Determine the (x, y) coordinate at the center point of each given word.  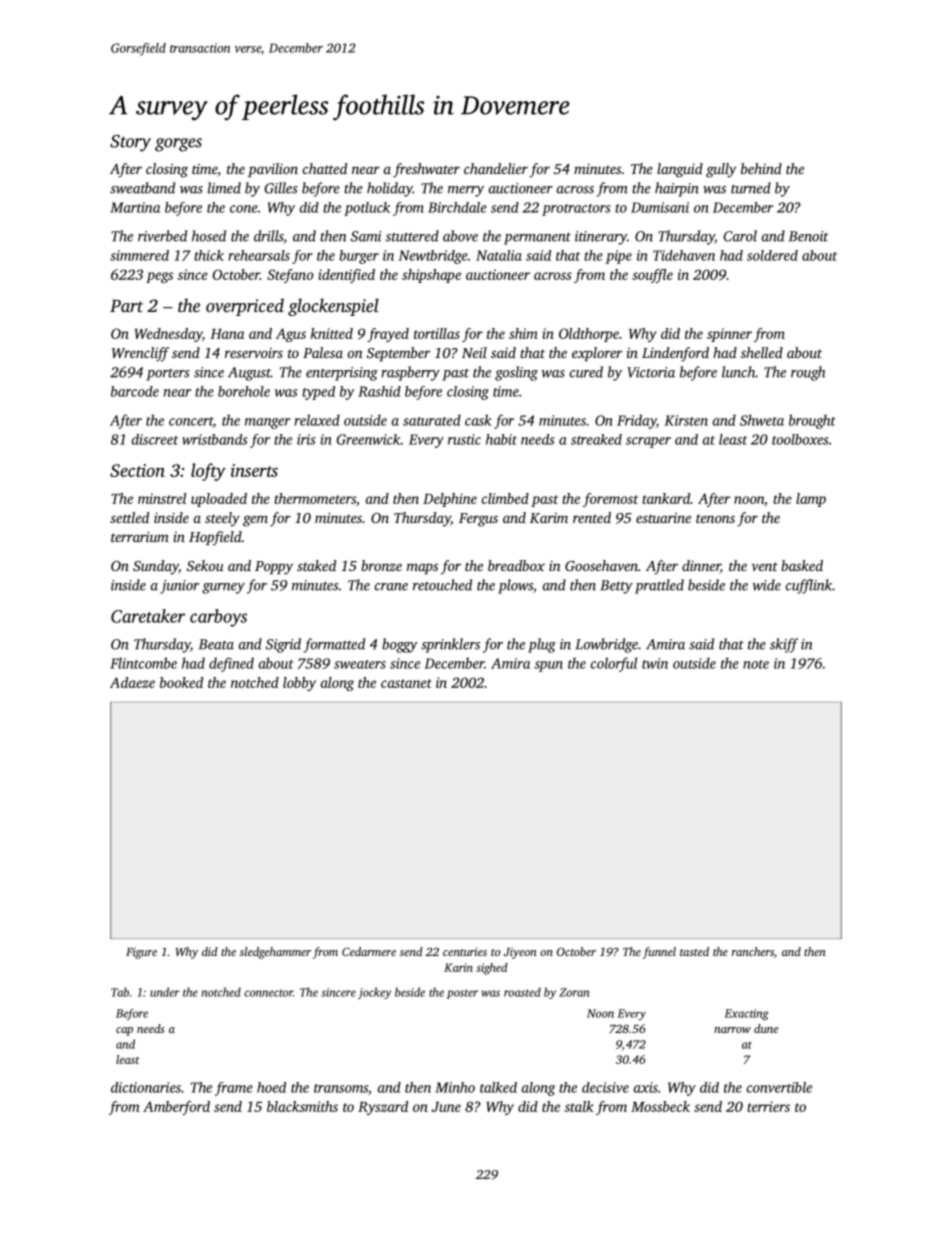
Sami (366, 236)
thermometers (315, 498)
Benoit (809, 236)
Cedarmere (369, 951)
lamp (811, 500)
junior (179, 587)
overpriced (245, 307)
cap (124, 1031)
